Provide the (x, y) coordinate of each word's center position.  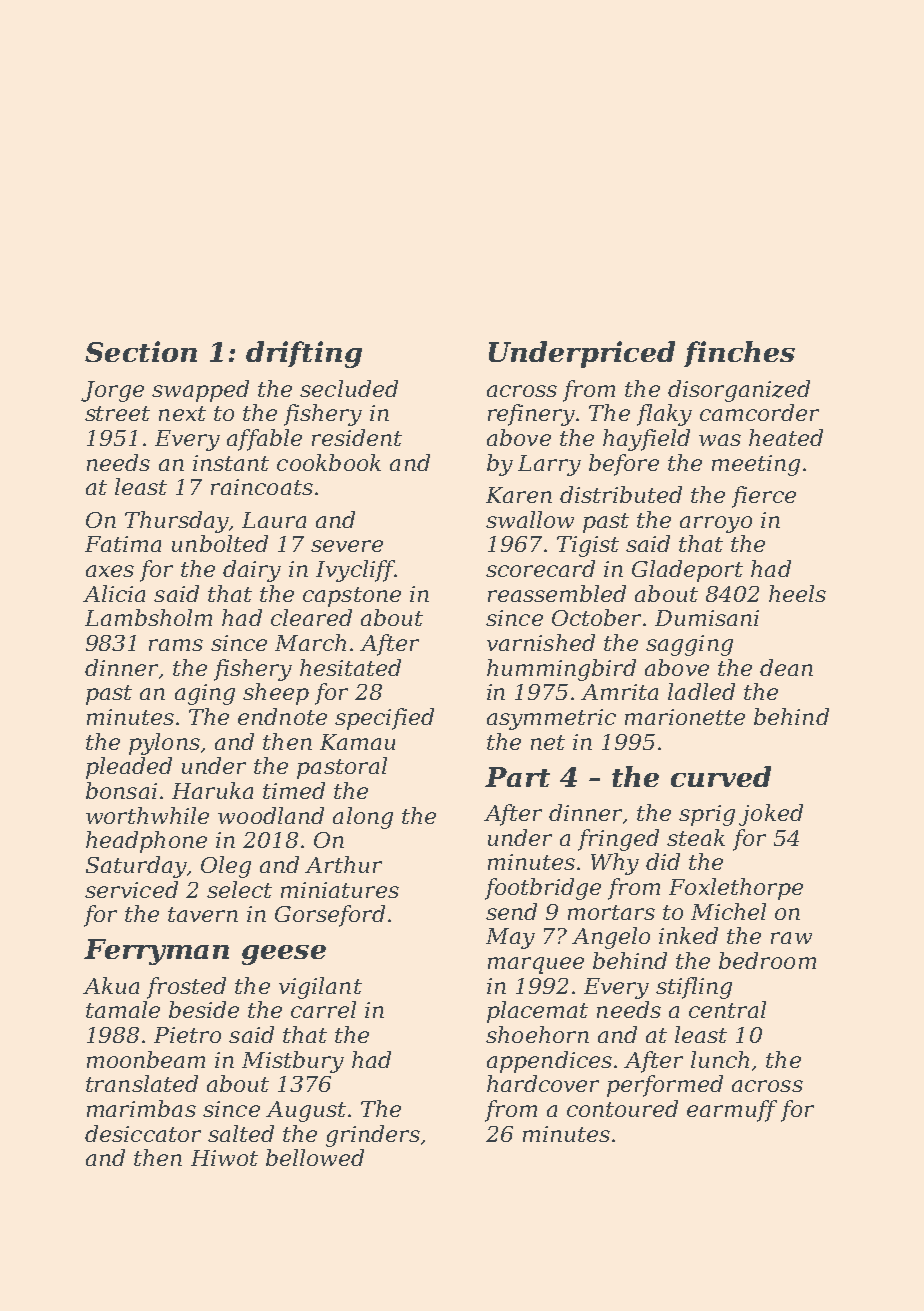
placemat (537, 1012)
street (117, 413)
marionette (685, 717)
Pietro (187, 1035)
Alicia (114, 593)
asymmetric (551, 719)
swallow (530, 519)
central (727, 1009)
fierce (764, 497)
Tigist (588, 546)
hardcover (543, 1083)
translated (142, 1083)
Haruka (212, 790)
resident (357, 437)
